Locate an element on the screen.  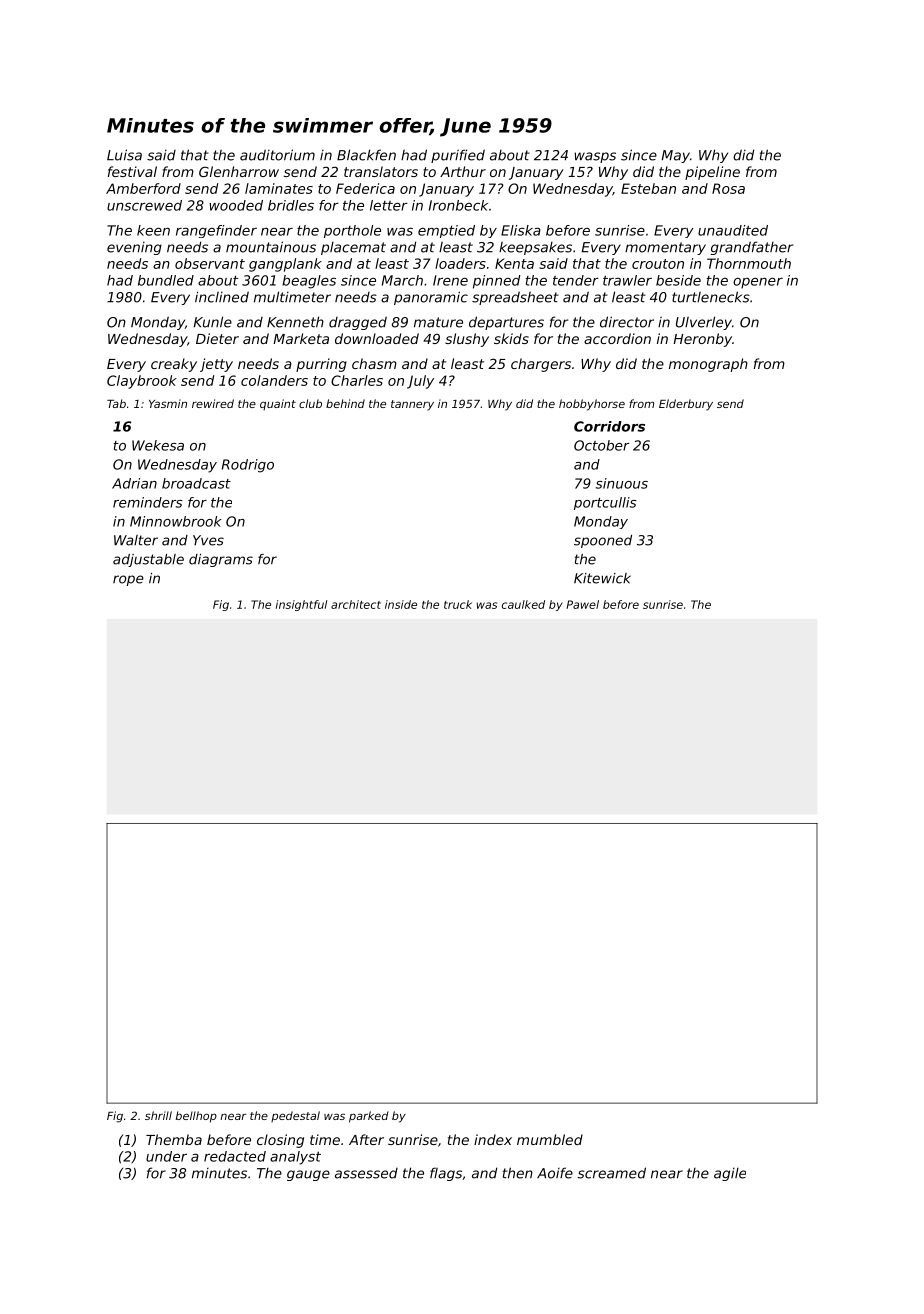
unscrewed is located at coordinates (144, 205).
